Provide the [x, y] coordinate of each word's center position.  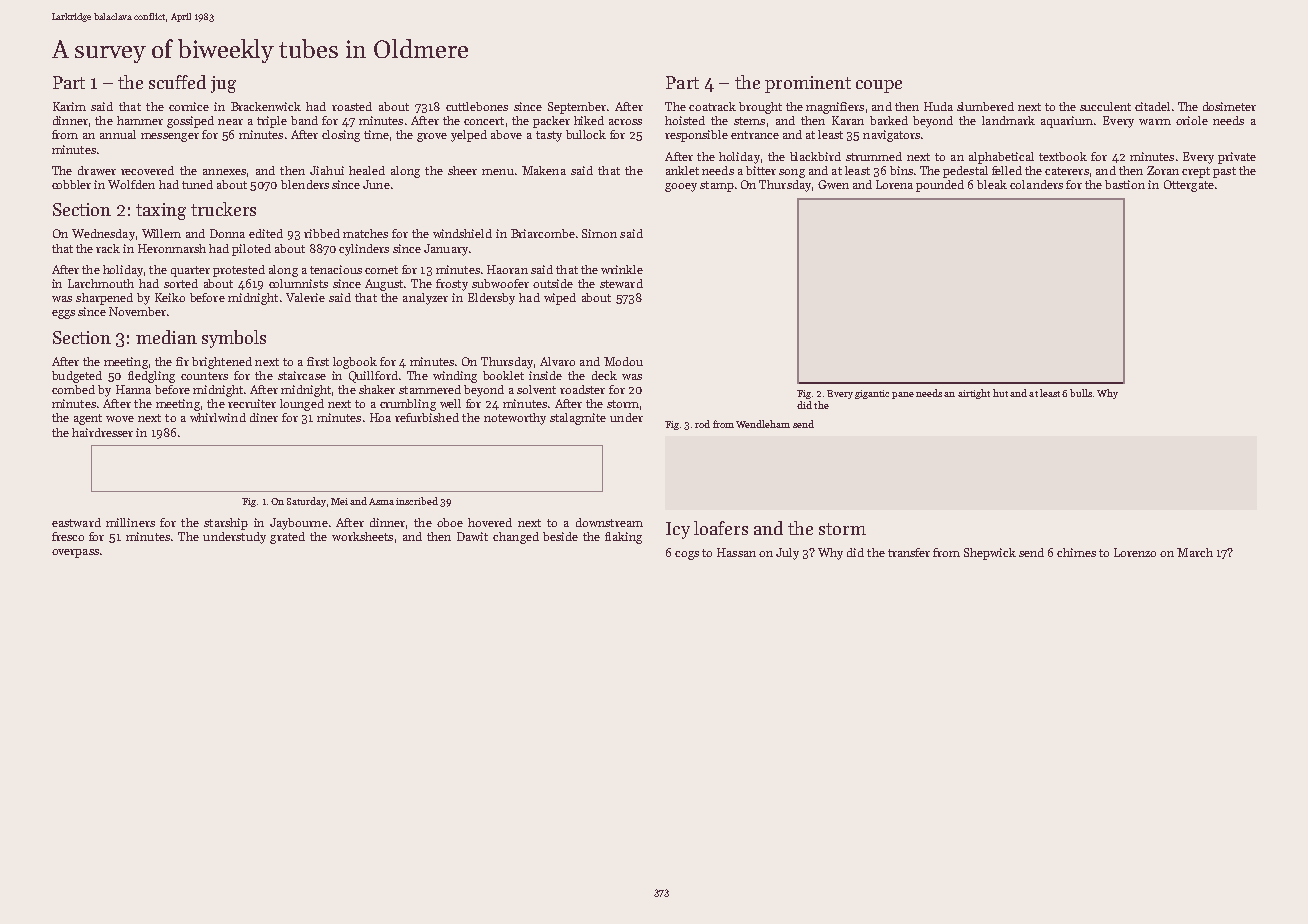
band [304, 120]
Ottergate [1189, 186]
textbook [1063, 156]
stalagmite [578, 419]
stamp [717, 186]
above [506, 134]
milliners [130, 522]
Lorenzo [1135, 552]
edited [266, 233]
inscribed [417, 501]
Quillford [373, 377]
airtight [974, 394]
